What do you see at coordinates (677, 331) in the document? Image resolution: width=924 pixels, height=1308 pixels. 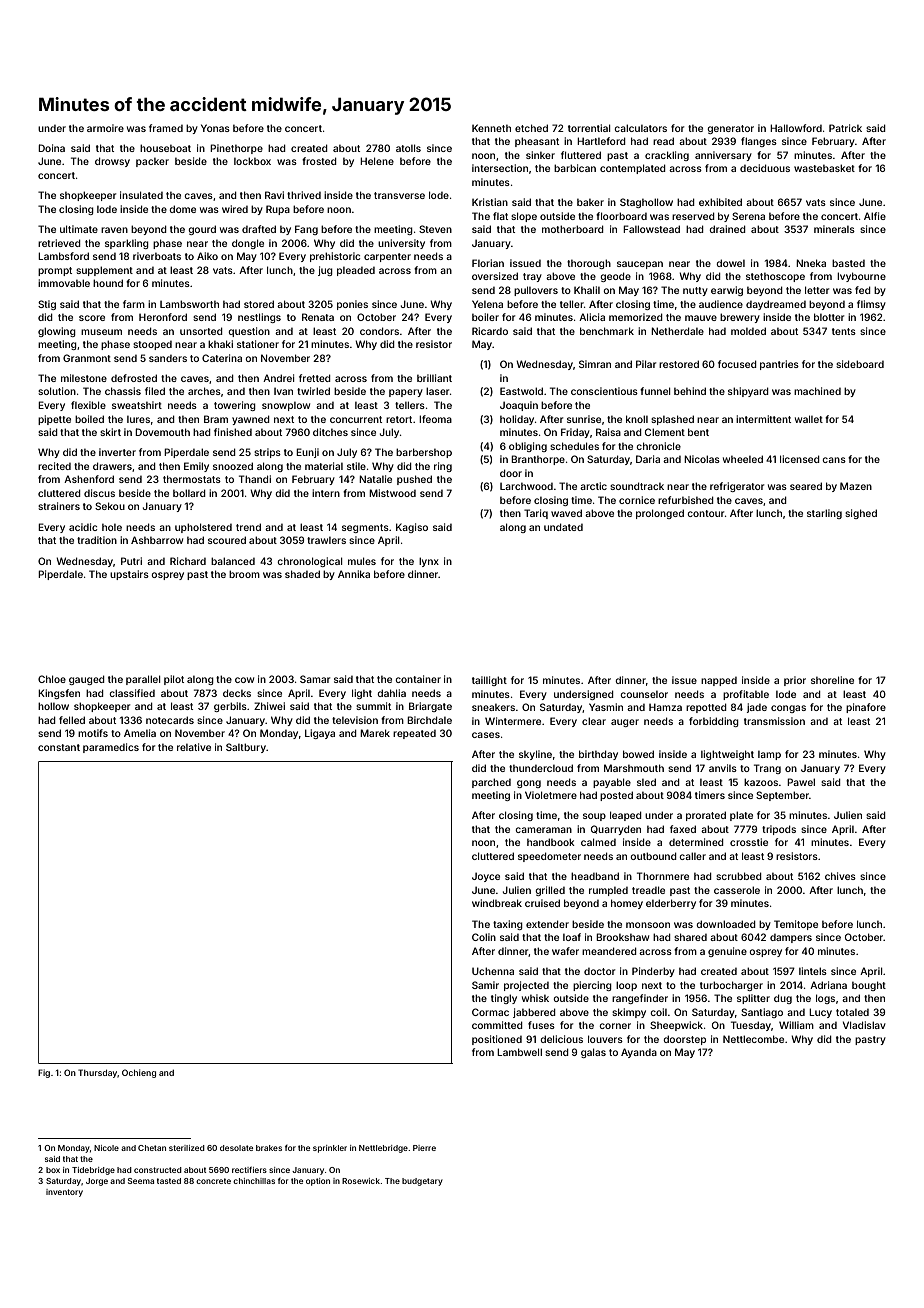 I see `Netherdale` at bounding box center [677, 331].
